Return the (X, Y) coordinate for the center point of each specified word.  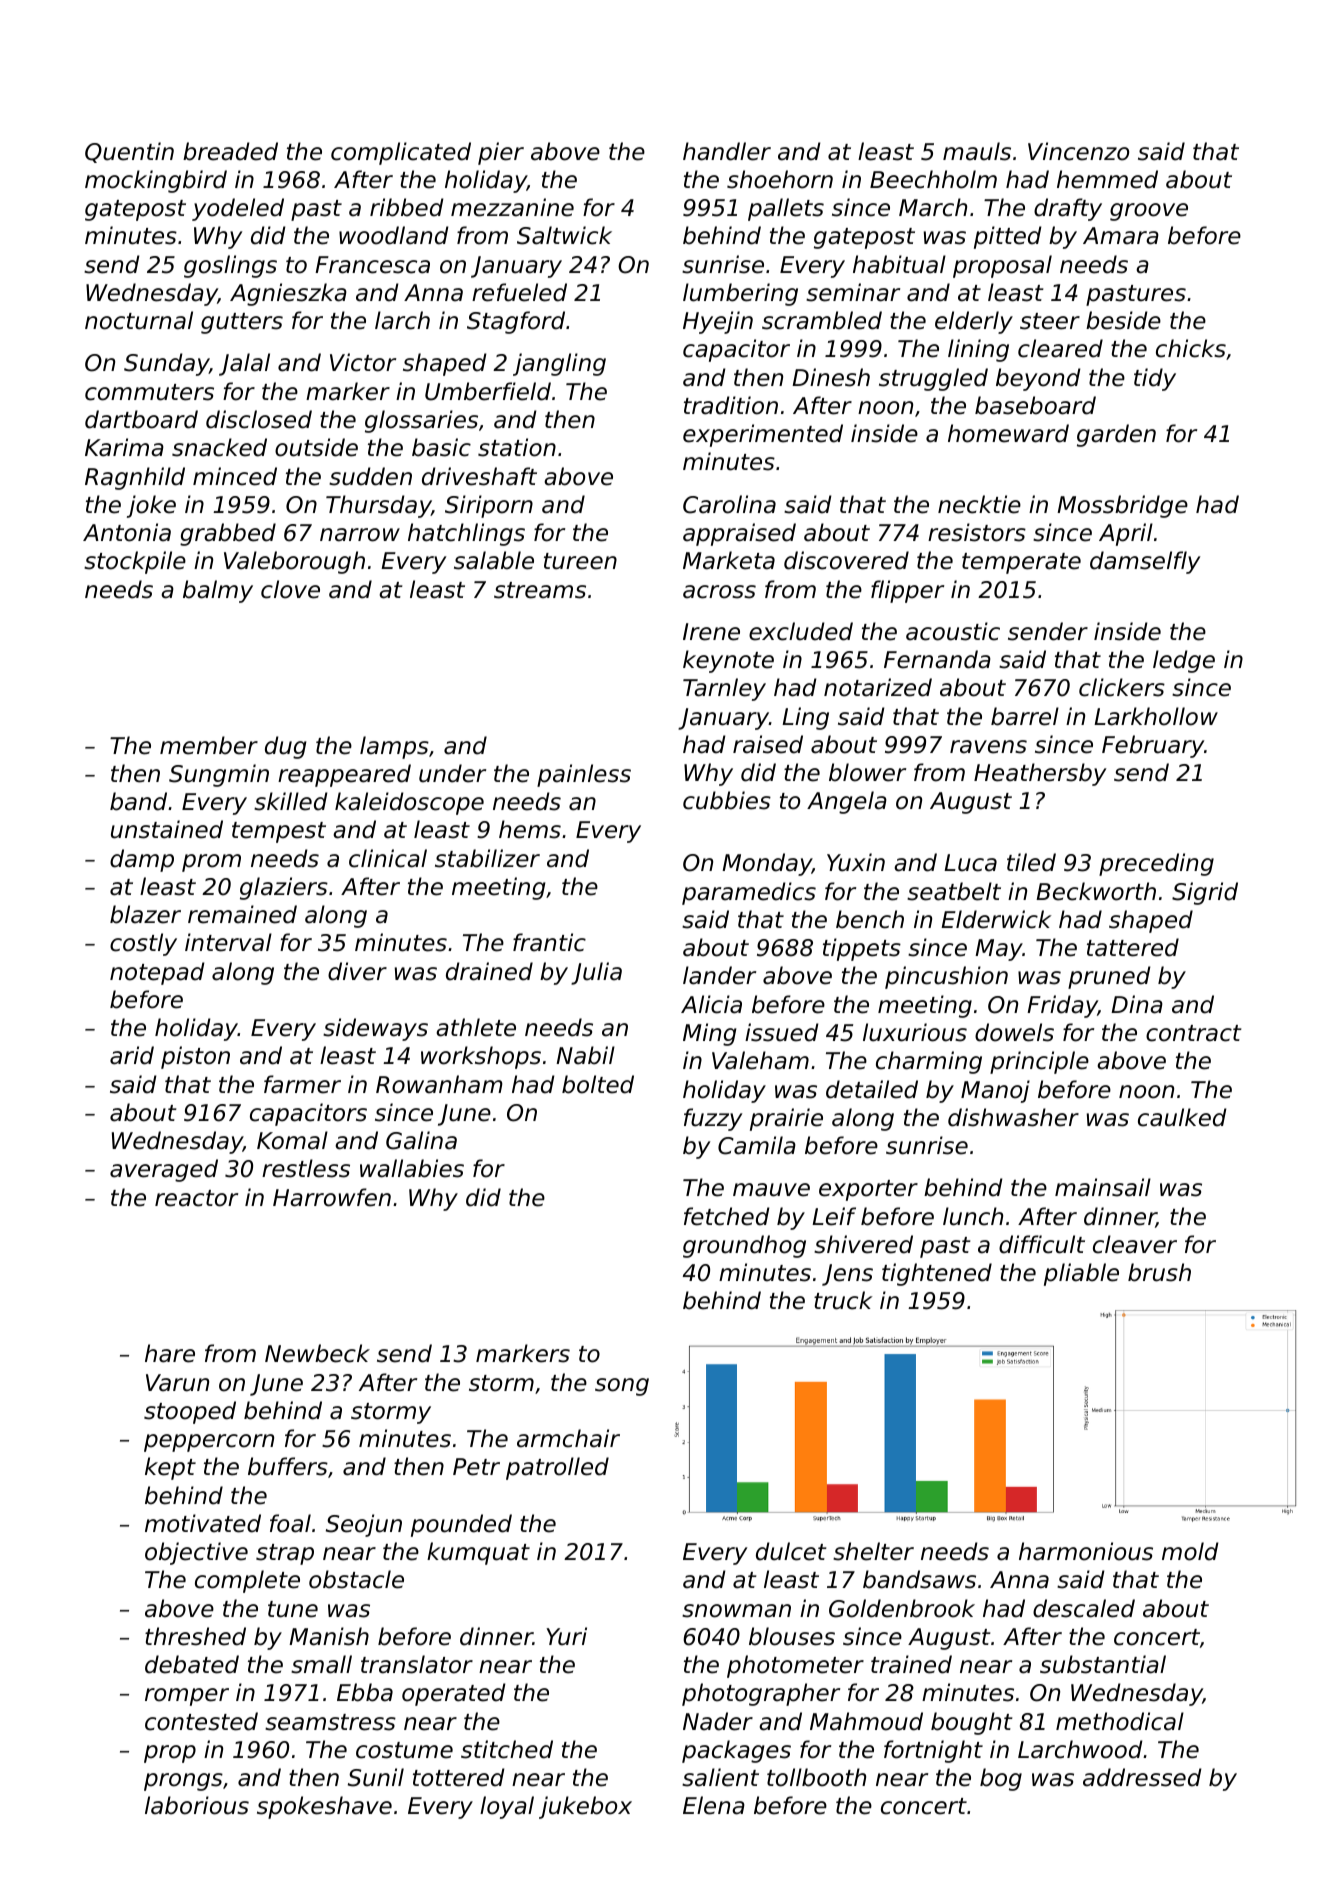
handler (727, 151)
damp (142, 860)
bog (1001, 1779)
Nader (718, 1721)
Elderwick (996, 919)
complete (247, 1581)
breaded (230, 151)
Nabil (585, 1055)
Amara (1121, 236)
